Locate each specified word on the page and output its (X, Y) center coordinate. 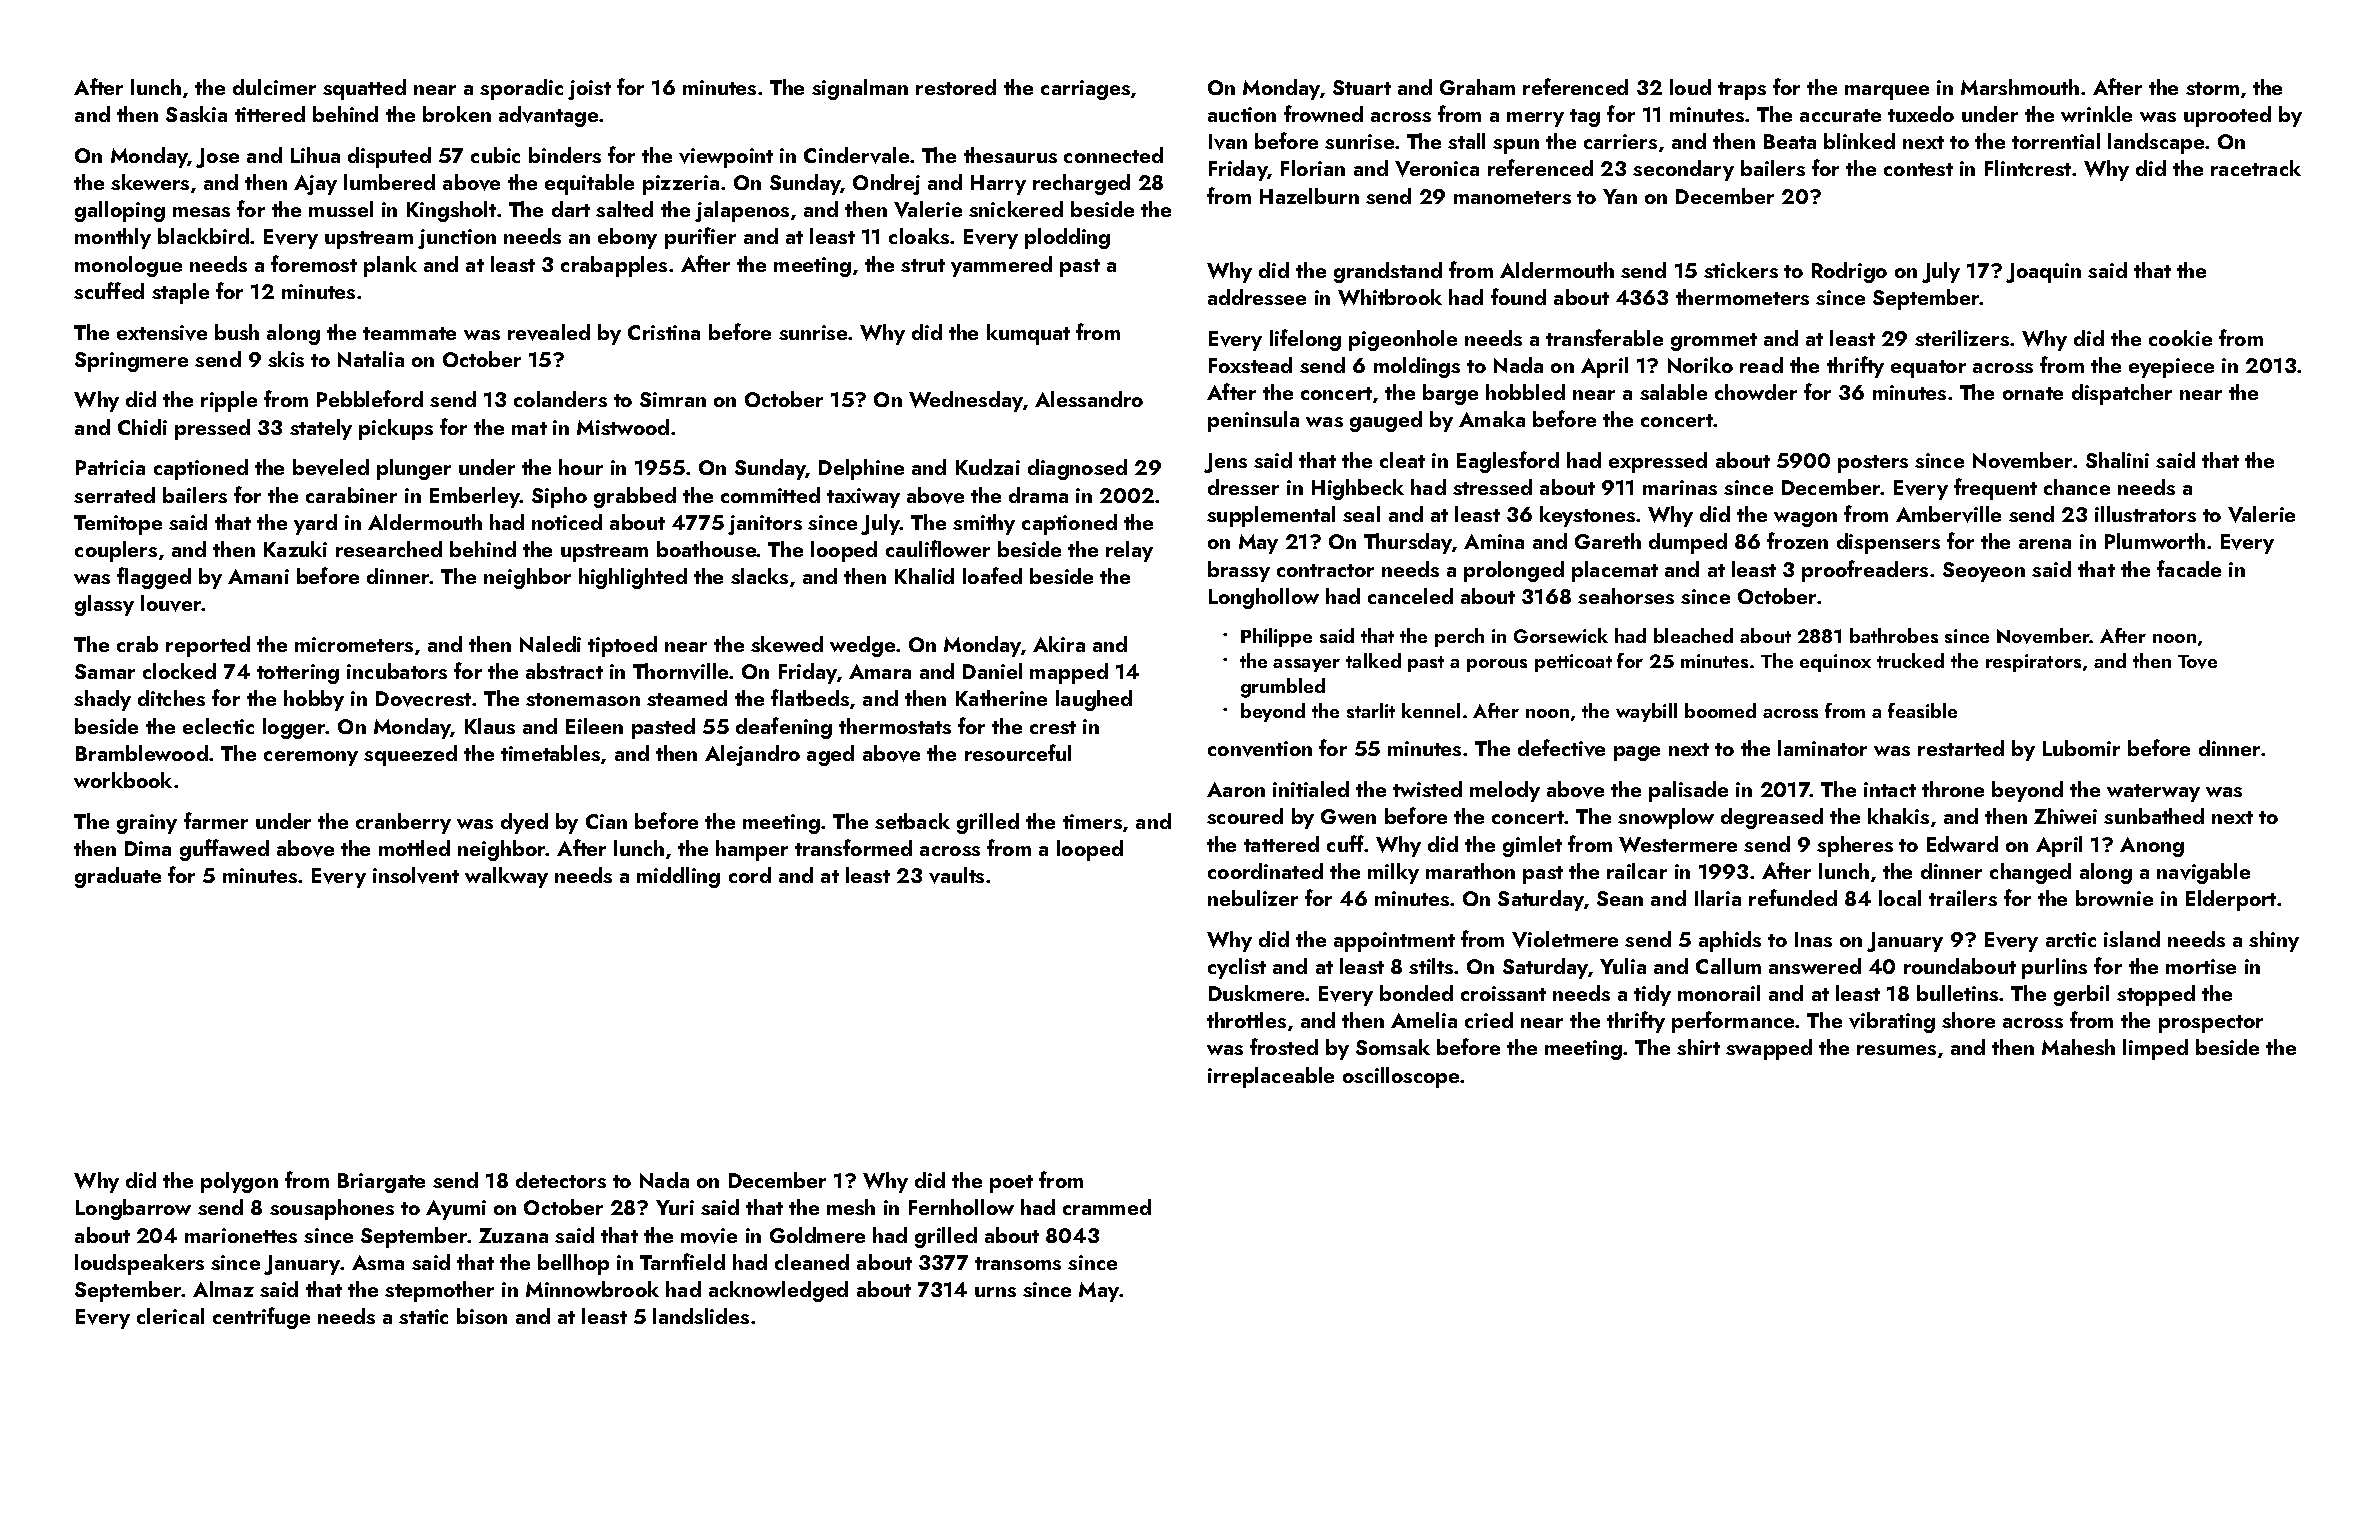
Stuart (1362, 87)
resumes (1896, 1050)
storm (2212, 88)
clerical (170, 1316)
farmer (216, 820)
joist (589, 90)
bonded (1416, 993)
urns (995, 1292)
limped (2155, 1049)
